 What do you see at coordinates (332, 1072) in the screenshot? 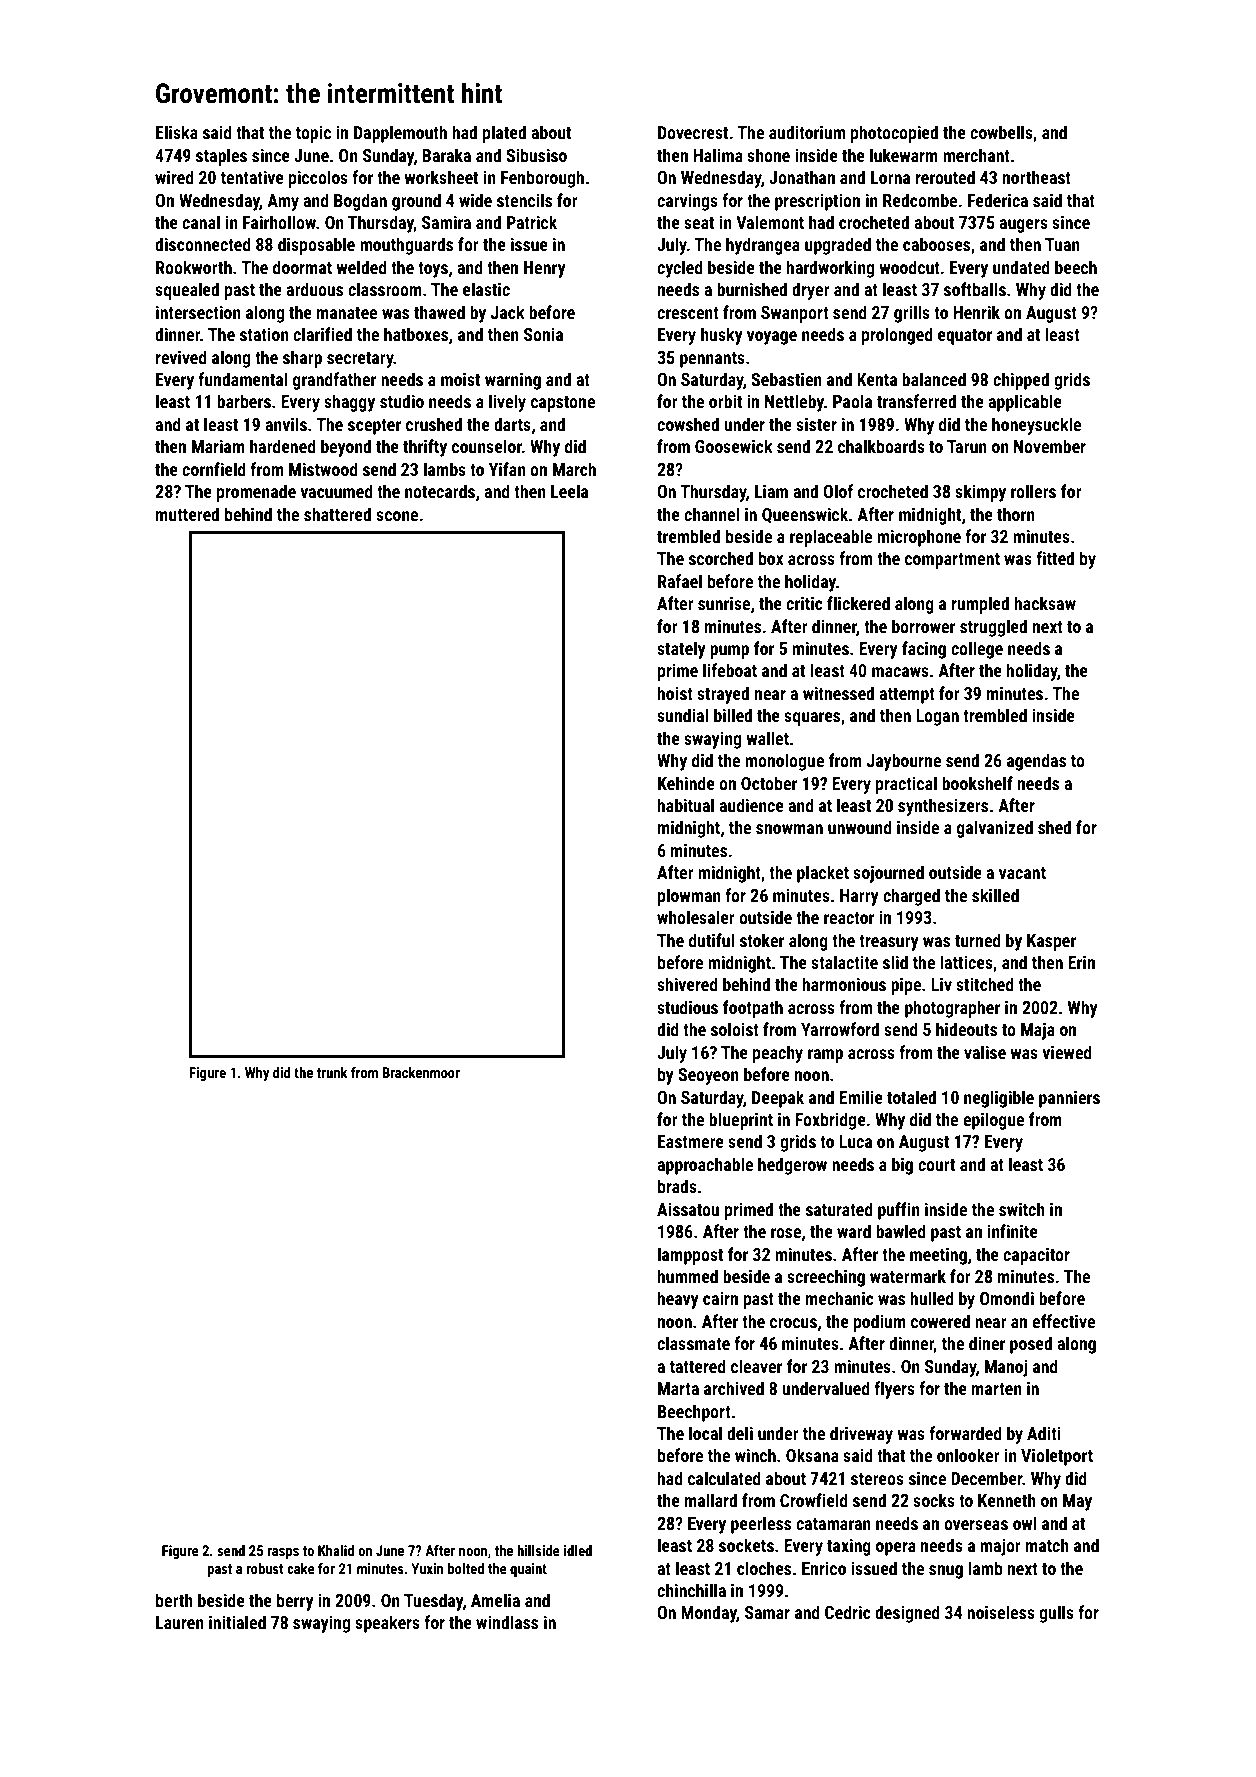
I see `trunk` at bounding box center [332, 1072].
